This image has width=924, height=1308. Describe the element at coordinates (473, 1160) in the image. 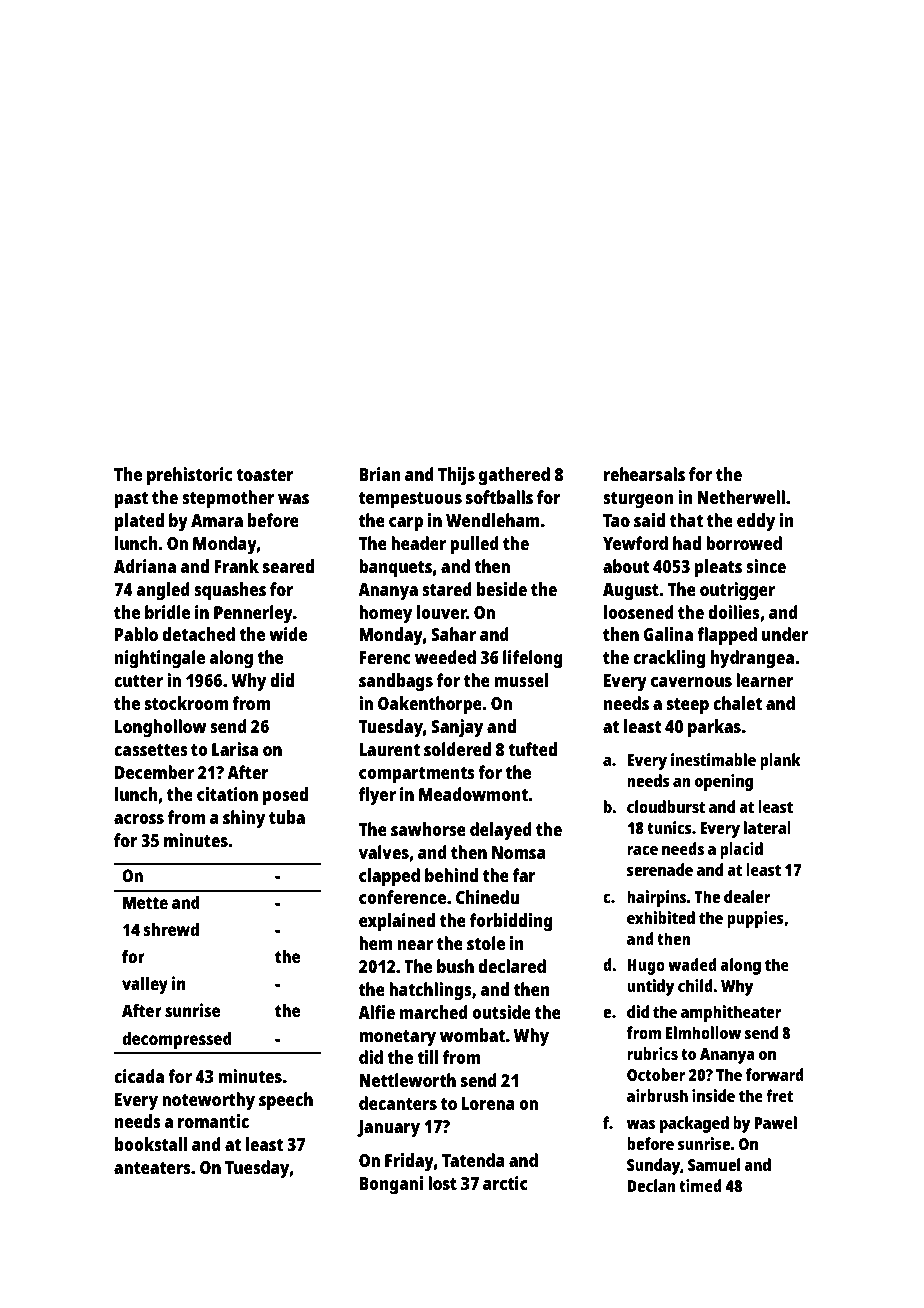

I see `Tatenda` at that location.
